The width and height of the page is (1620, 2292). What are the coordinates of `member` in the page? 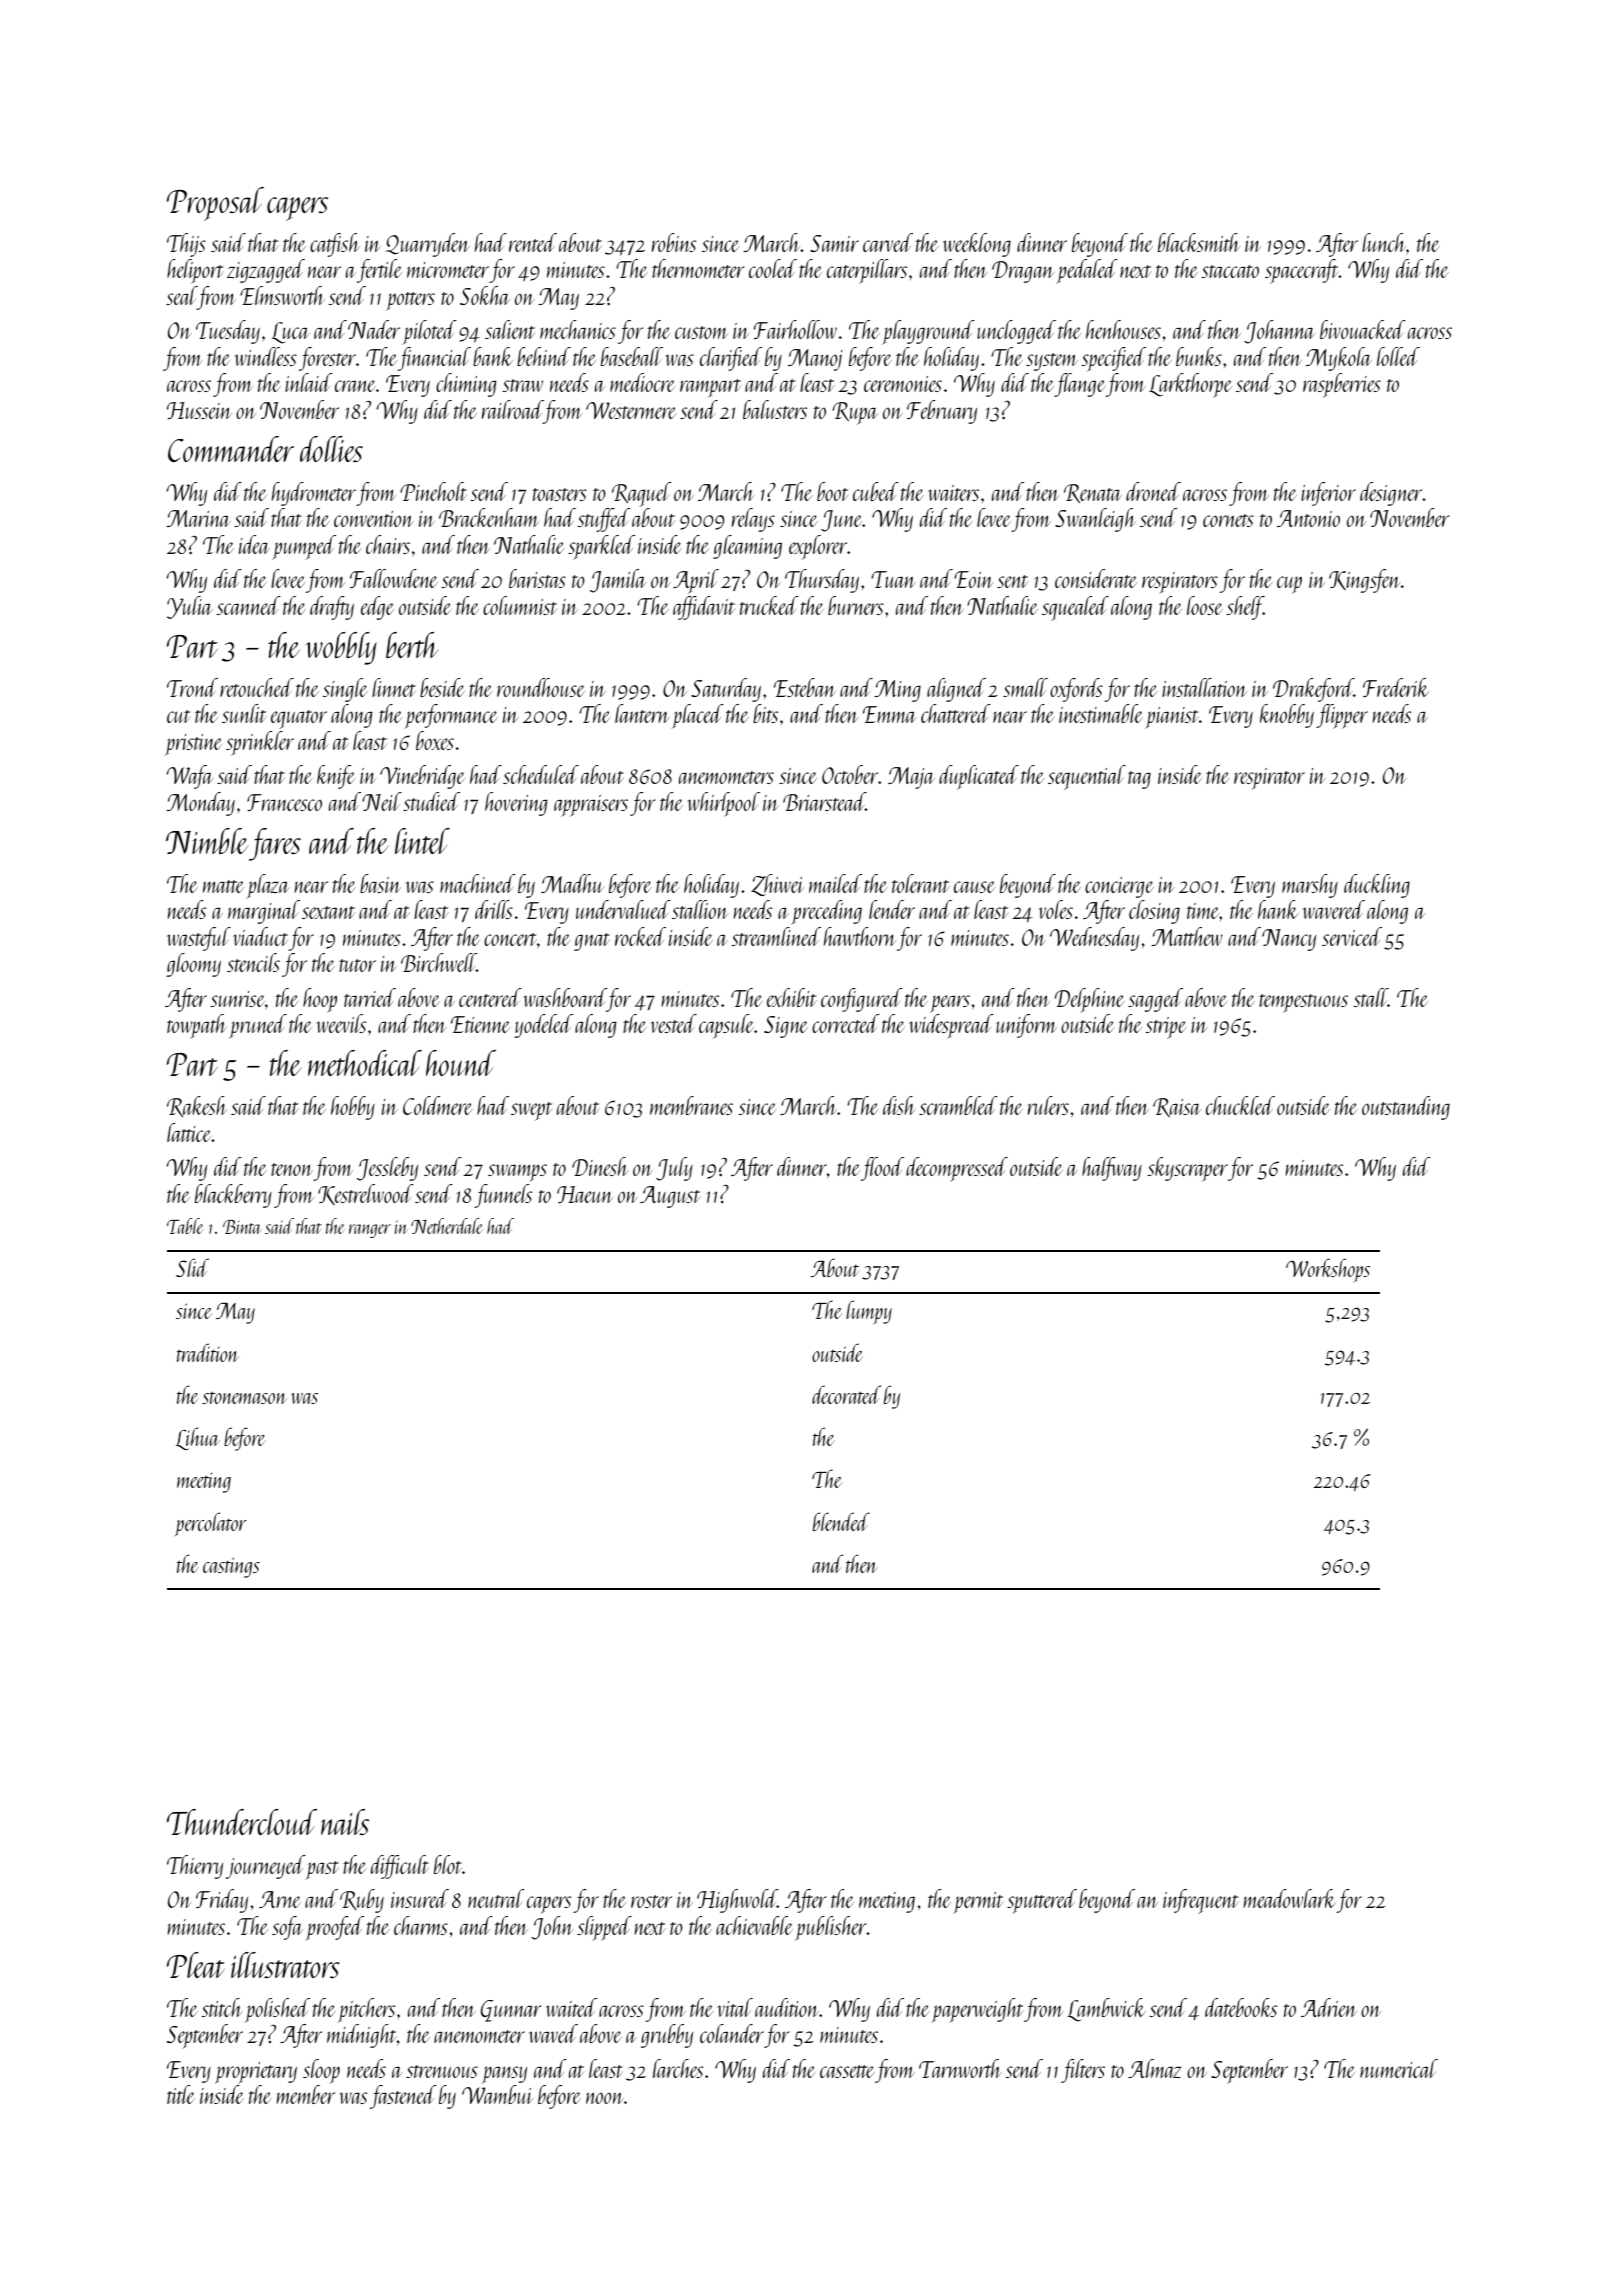 It's located at (305, 2094).
